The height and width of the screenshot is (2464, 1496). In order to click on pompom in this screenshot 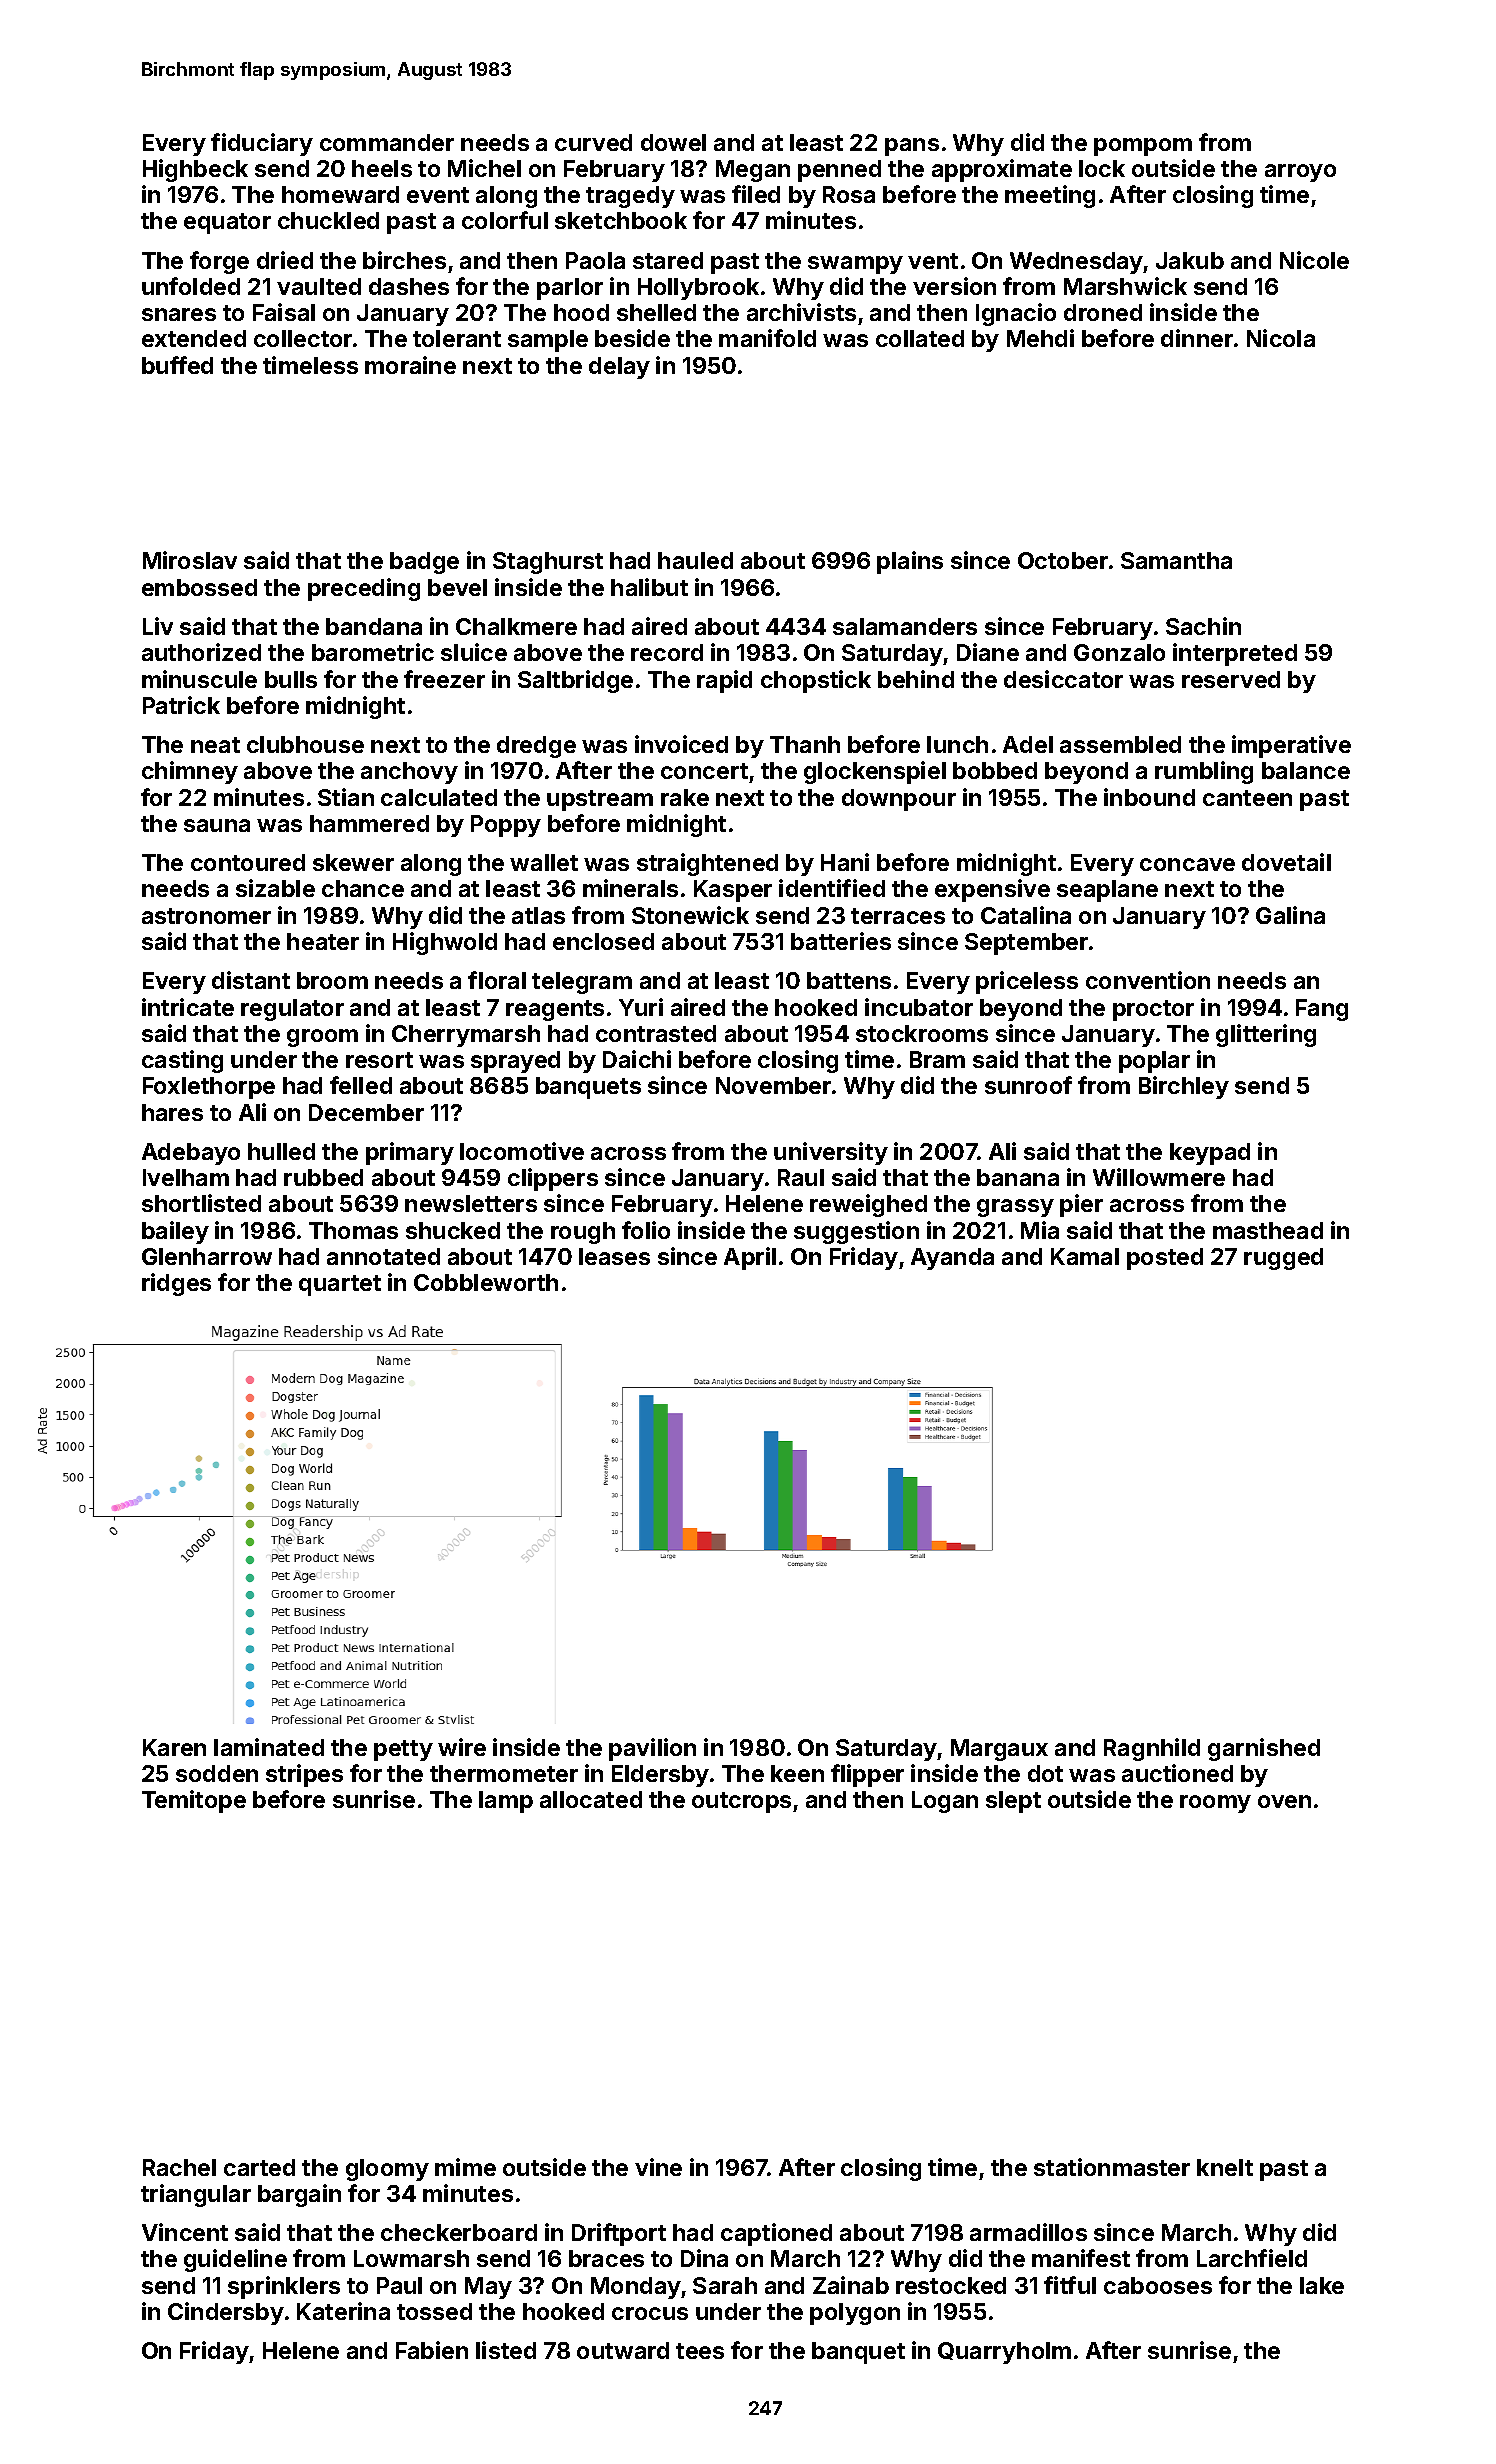, I will do `click(1143, 147)`.
